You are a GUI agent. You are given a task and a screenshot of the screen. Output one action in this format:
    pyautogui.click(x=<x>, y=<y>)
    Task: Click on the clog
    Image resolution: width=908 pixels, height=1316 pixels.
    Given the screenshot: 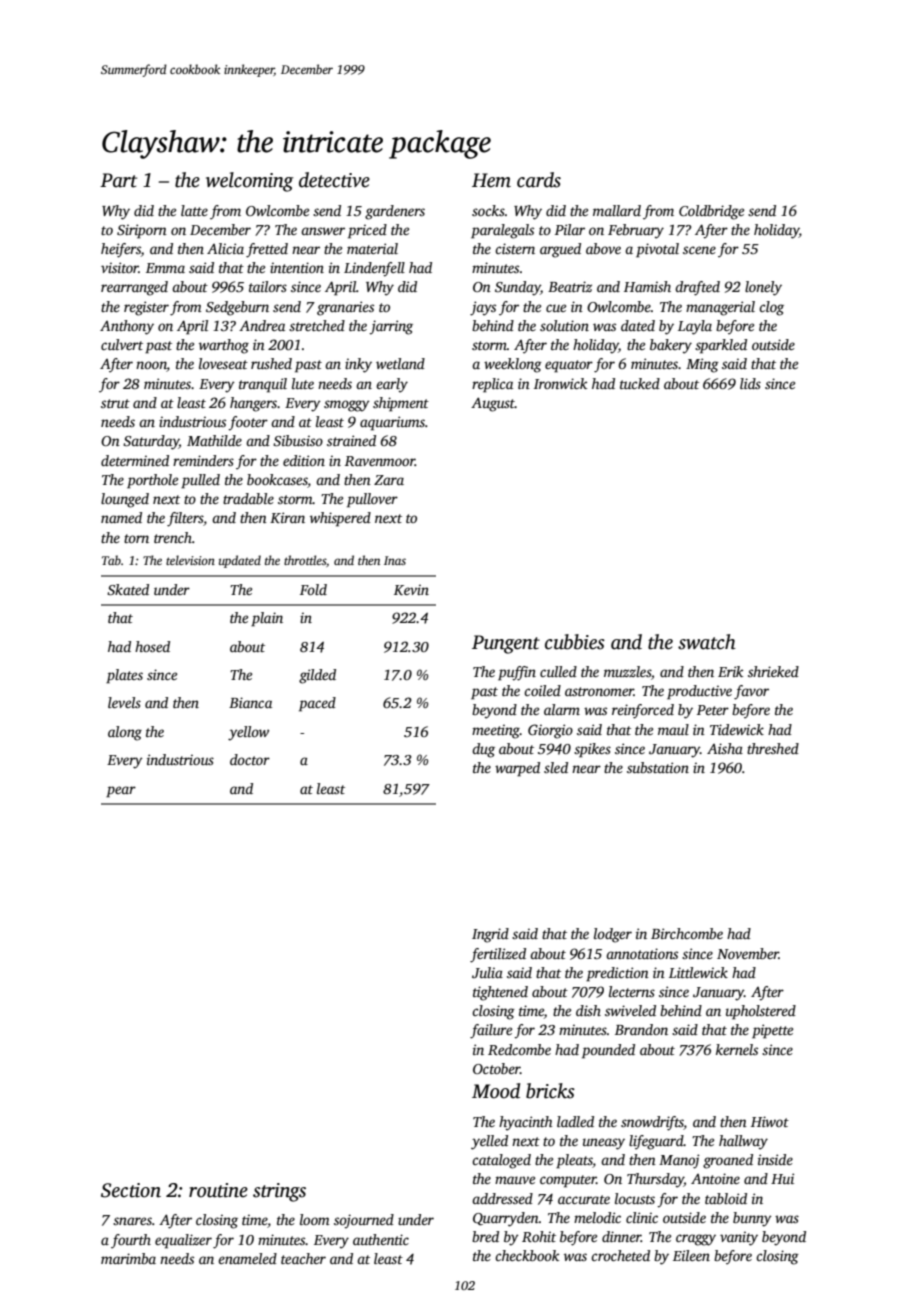 What is the action you would take?
    pyautogui.click(x=771, y=308)
